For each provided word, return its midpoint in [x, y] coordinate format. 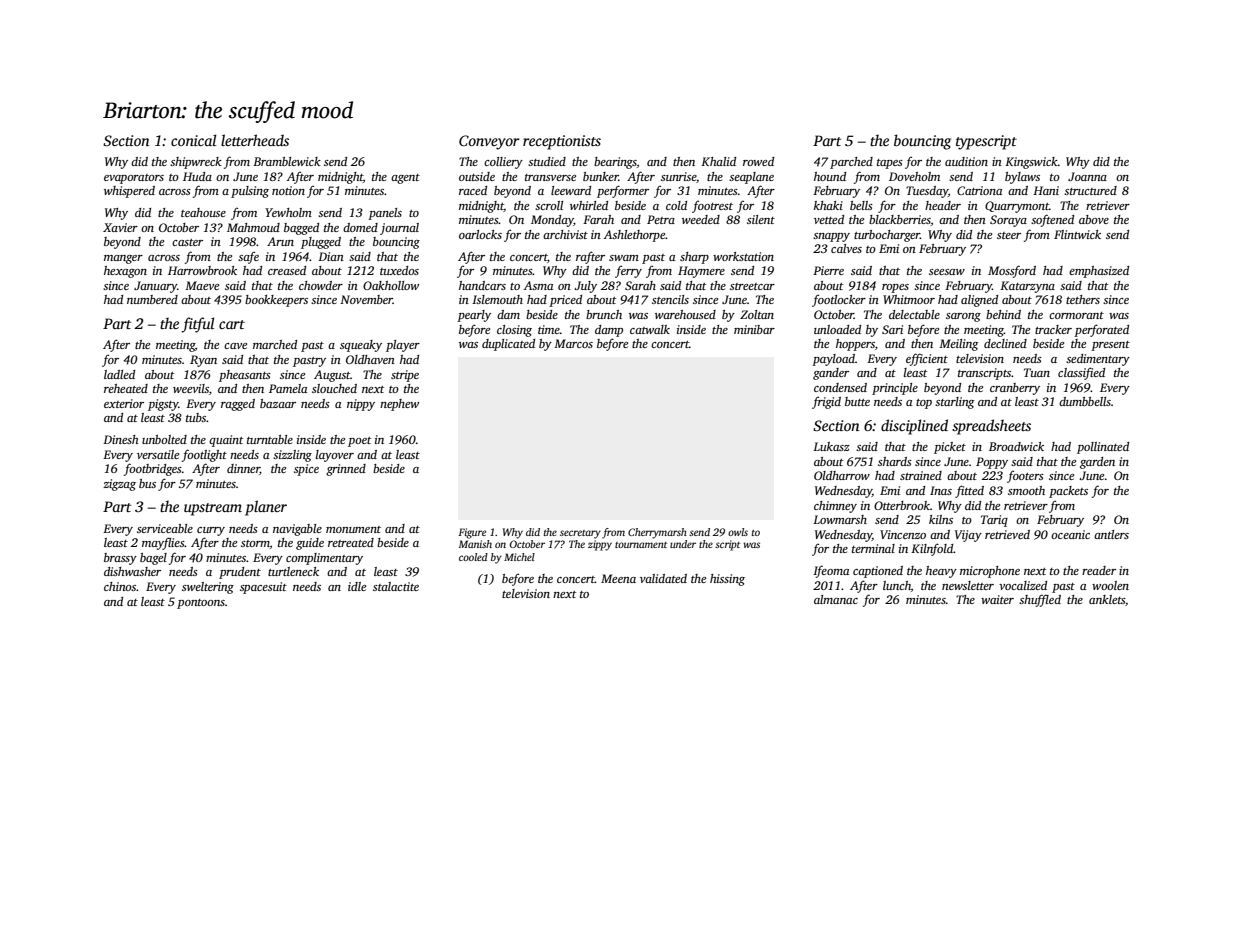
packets [1068, 492]
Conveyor [489, 142]
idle [357, 586]
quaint [226, 441]
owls [738, 532]
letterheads [255, 140]
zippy [600, 545]
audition [966, 161]
